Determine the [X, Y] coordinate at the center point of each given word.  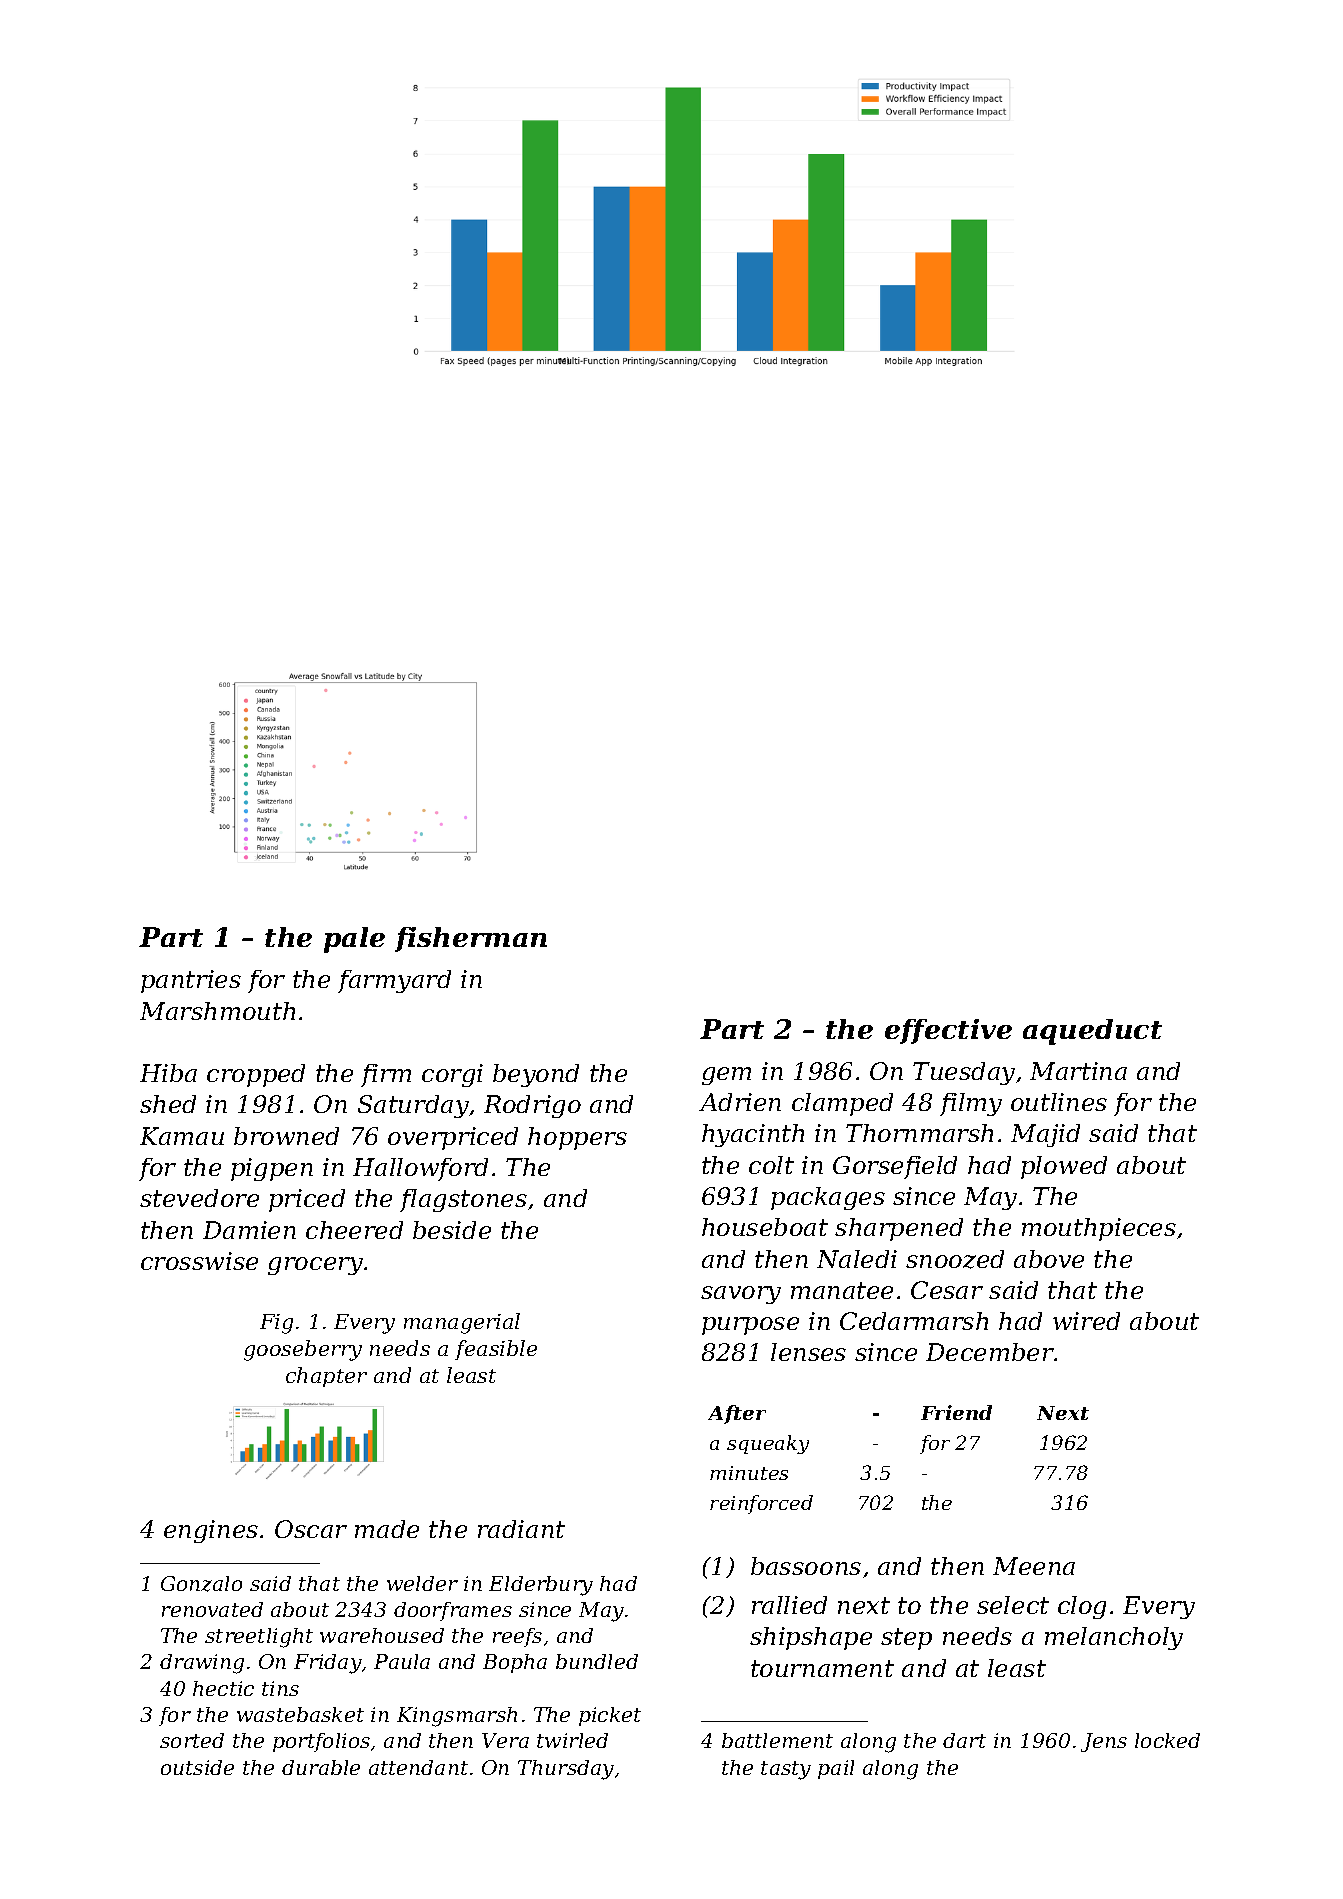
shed [168, 1104]
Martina [1078, 1071]
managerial [462, 1323]
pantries [191, 981]
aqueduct [1092, 1032]
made [387, 1529]
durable [321, 1767]
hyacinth [753, 1135]
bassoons [806, 1566]
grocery [315, 1266]
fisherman [471, 939]
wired [1086, 1321]
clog [1082, 1607]
